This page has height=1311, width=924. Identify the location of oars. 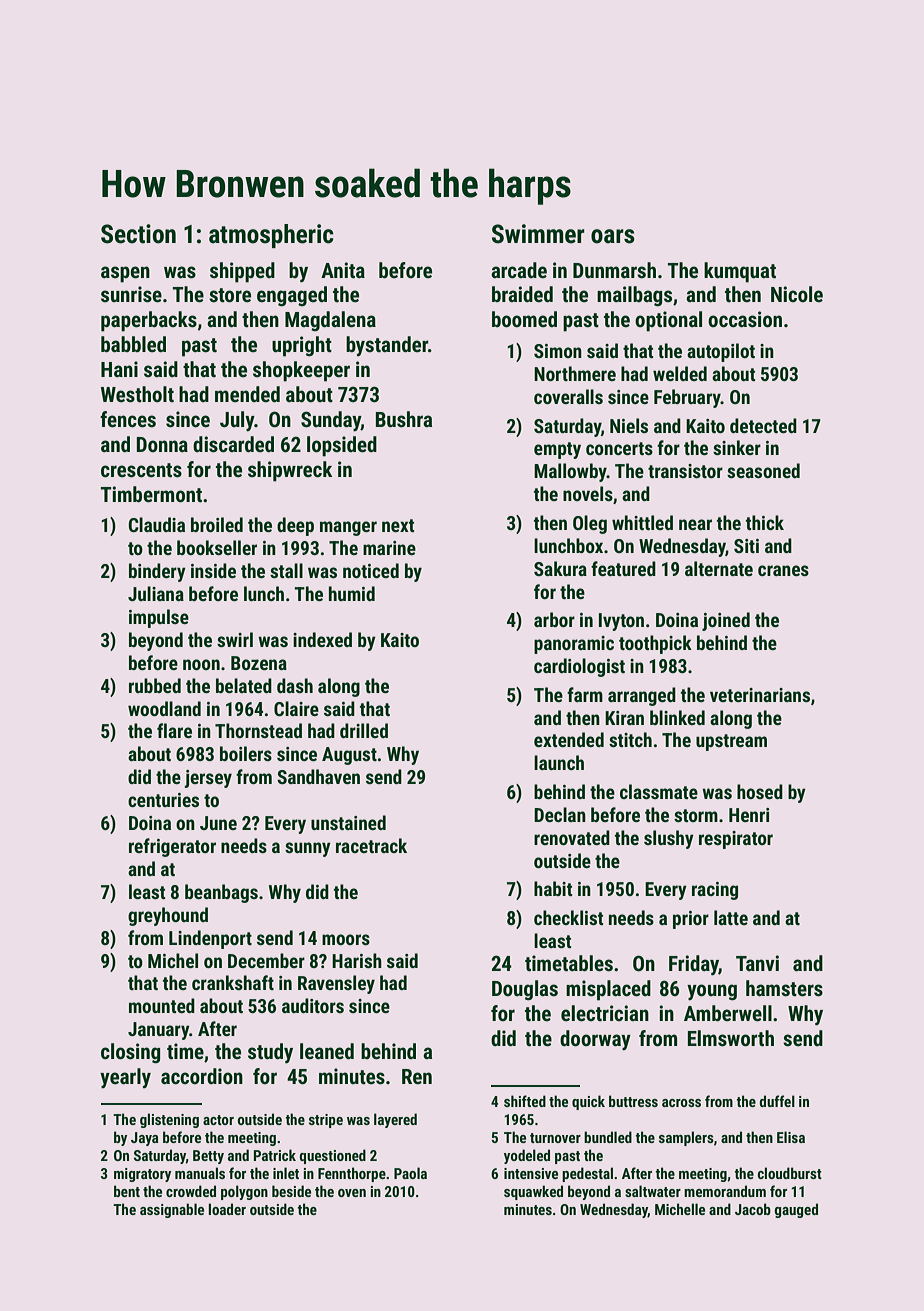
(613, 236).
